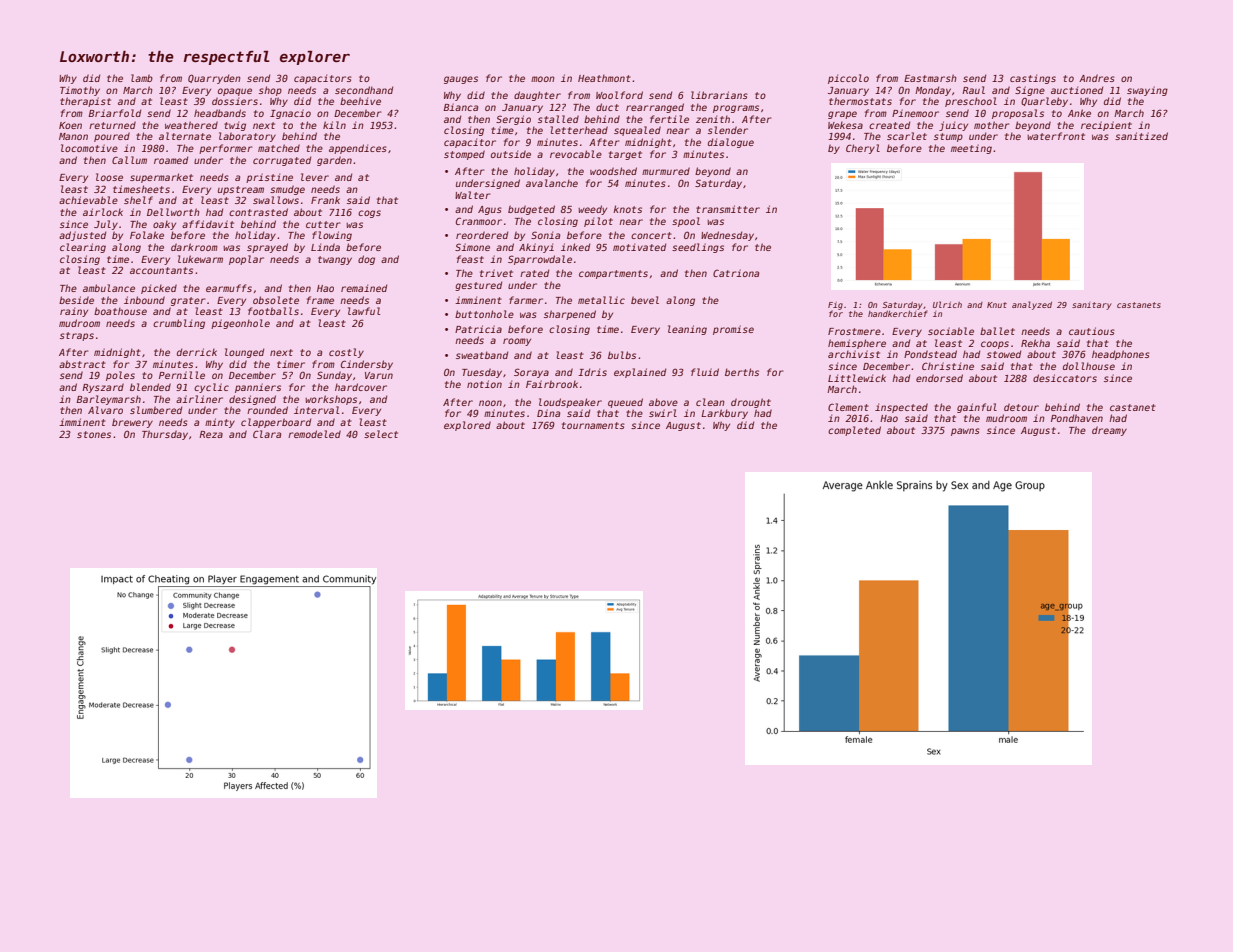 This document has height=952, width=1233. Describe the element at coordinates (1092, 306) in the document. I see `sanitary` at that location.
